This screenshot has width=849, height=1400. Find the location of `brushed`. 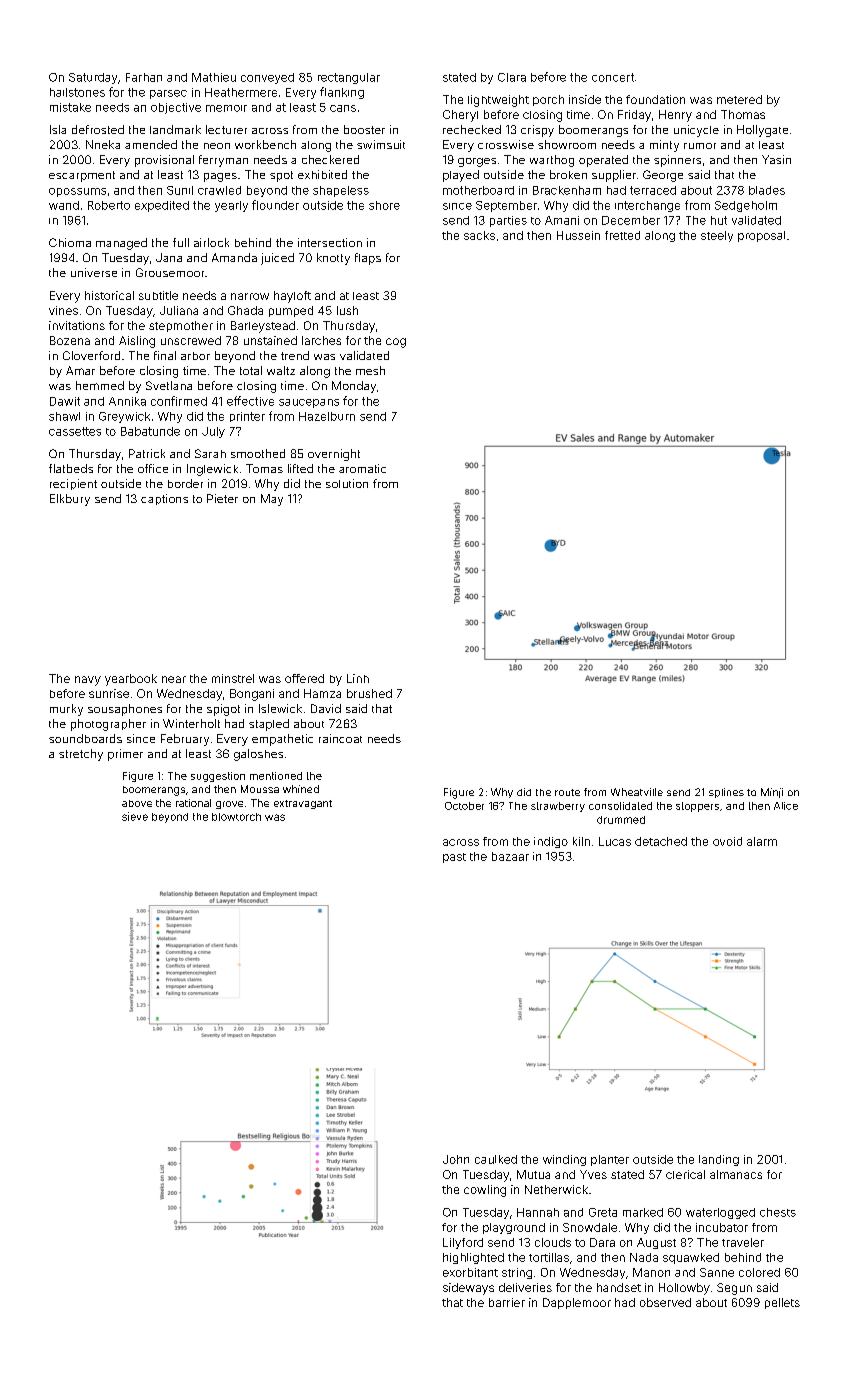

brushed is located at coordinates (369, 693).
